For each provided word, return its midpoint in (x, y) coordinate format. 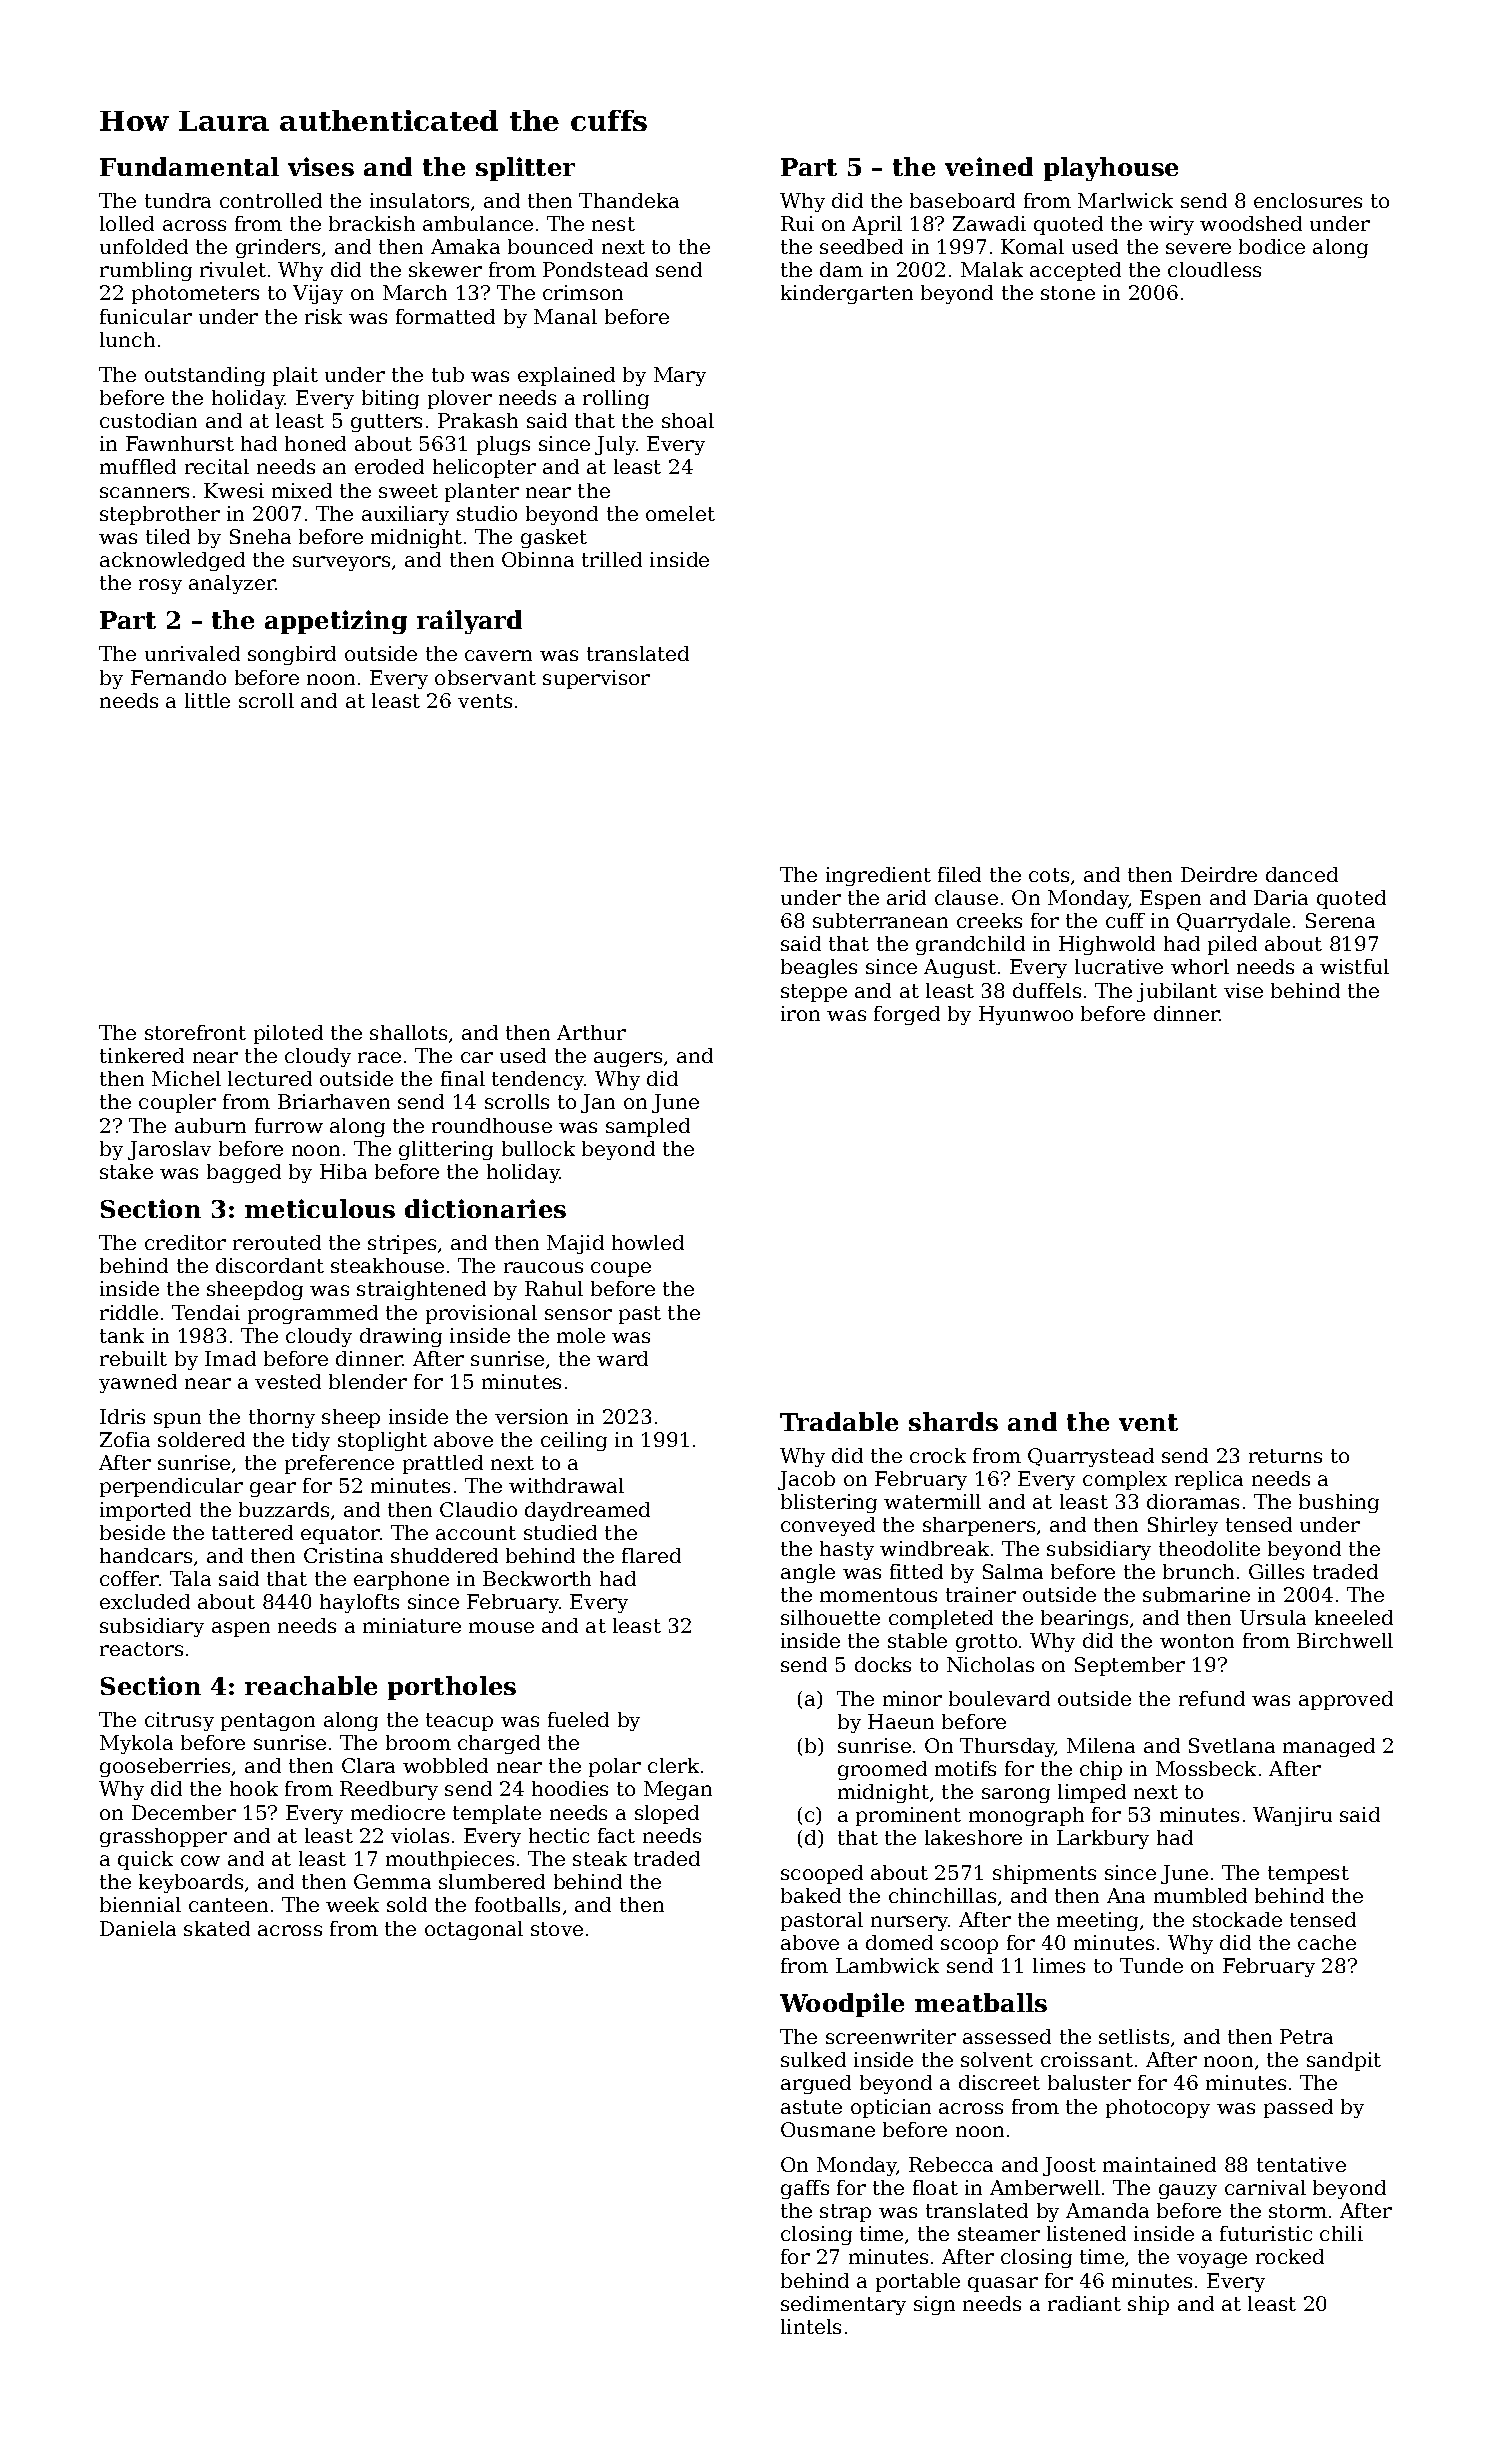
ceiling (574, 1441)
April (877, 225)
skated (217, 1928)
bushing (1339, 1503)
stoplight (382, 1441)
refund (1212, 1698)
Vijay (318, 294)
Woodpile (842, 2005)
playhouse (1111, 169)
